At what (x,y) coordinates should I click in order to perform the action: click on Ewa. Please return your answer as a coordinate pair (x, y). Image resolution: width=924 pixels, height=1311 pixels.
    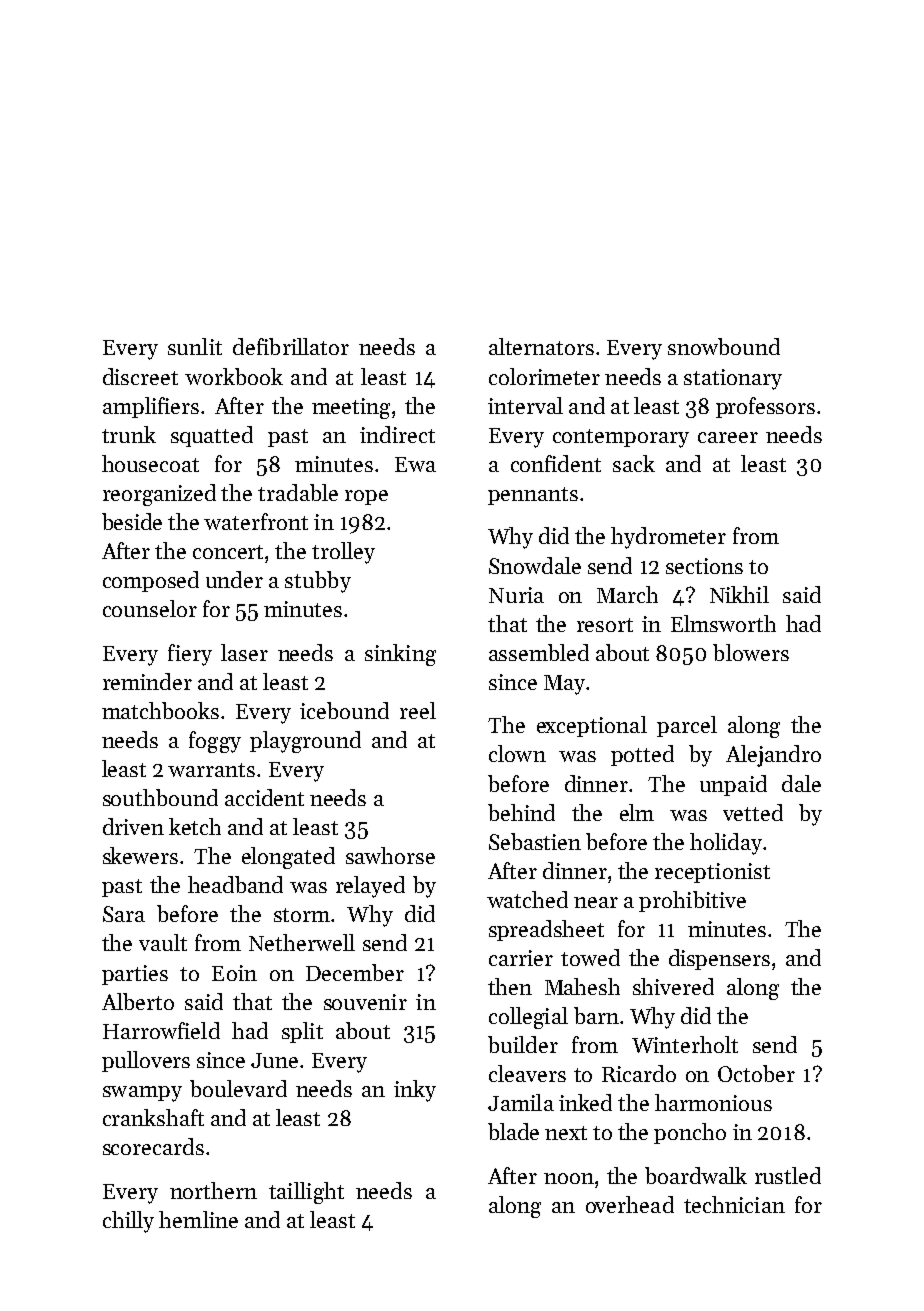
    Looking at the image, I should click on (415, 464).
